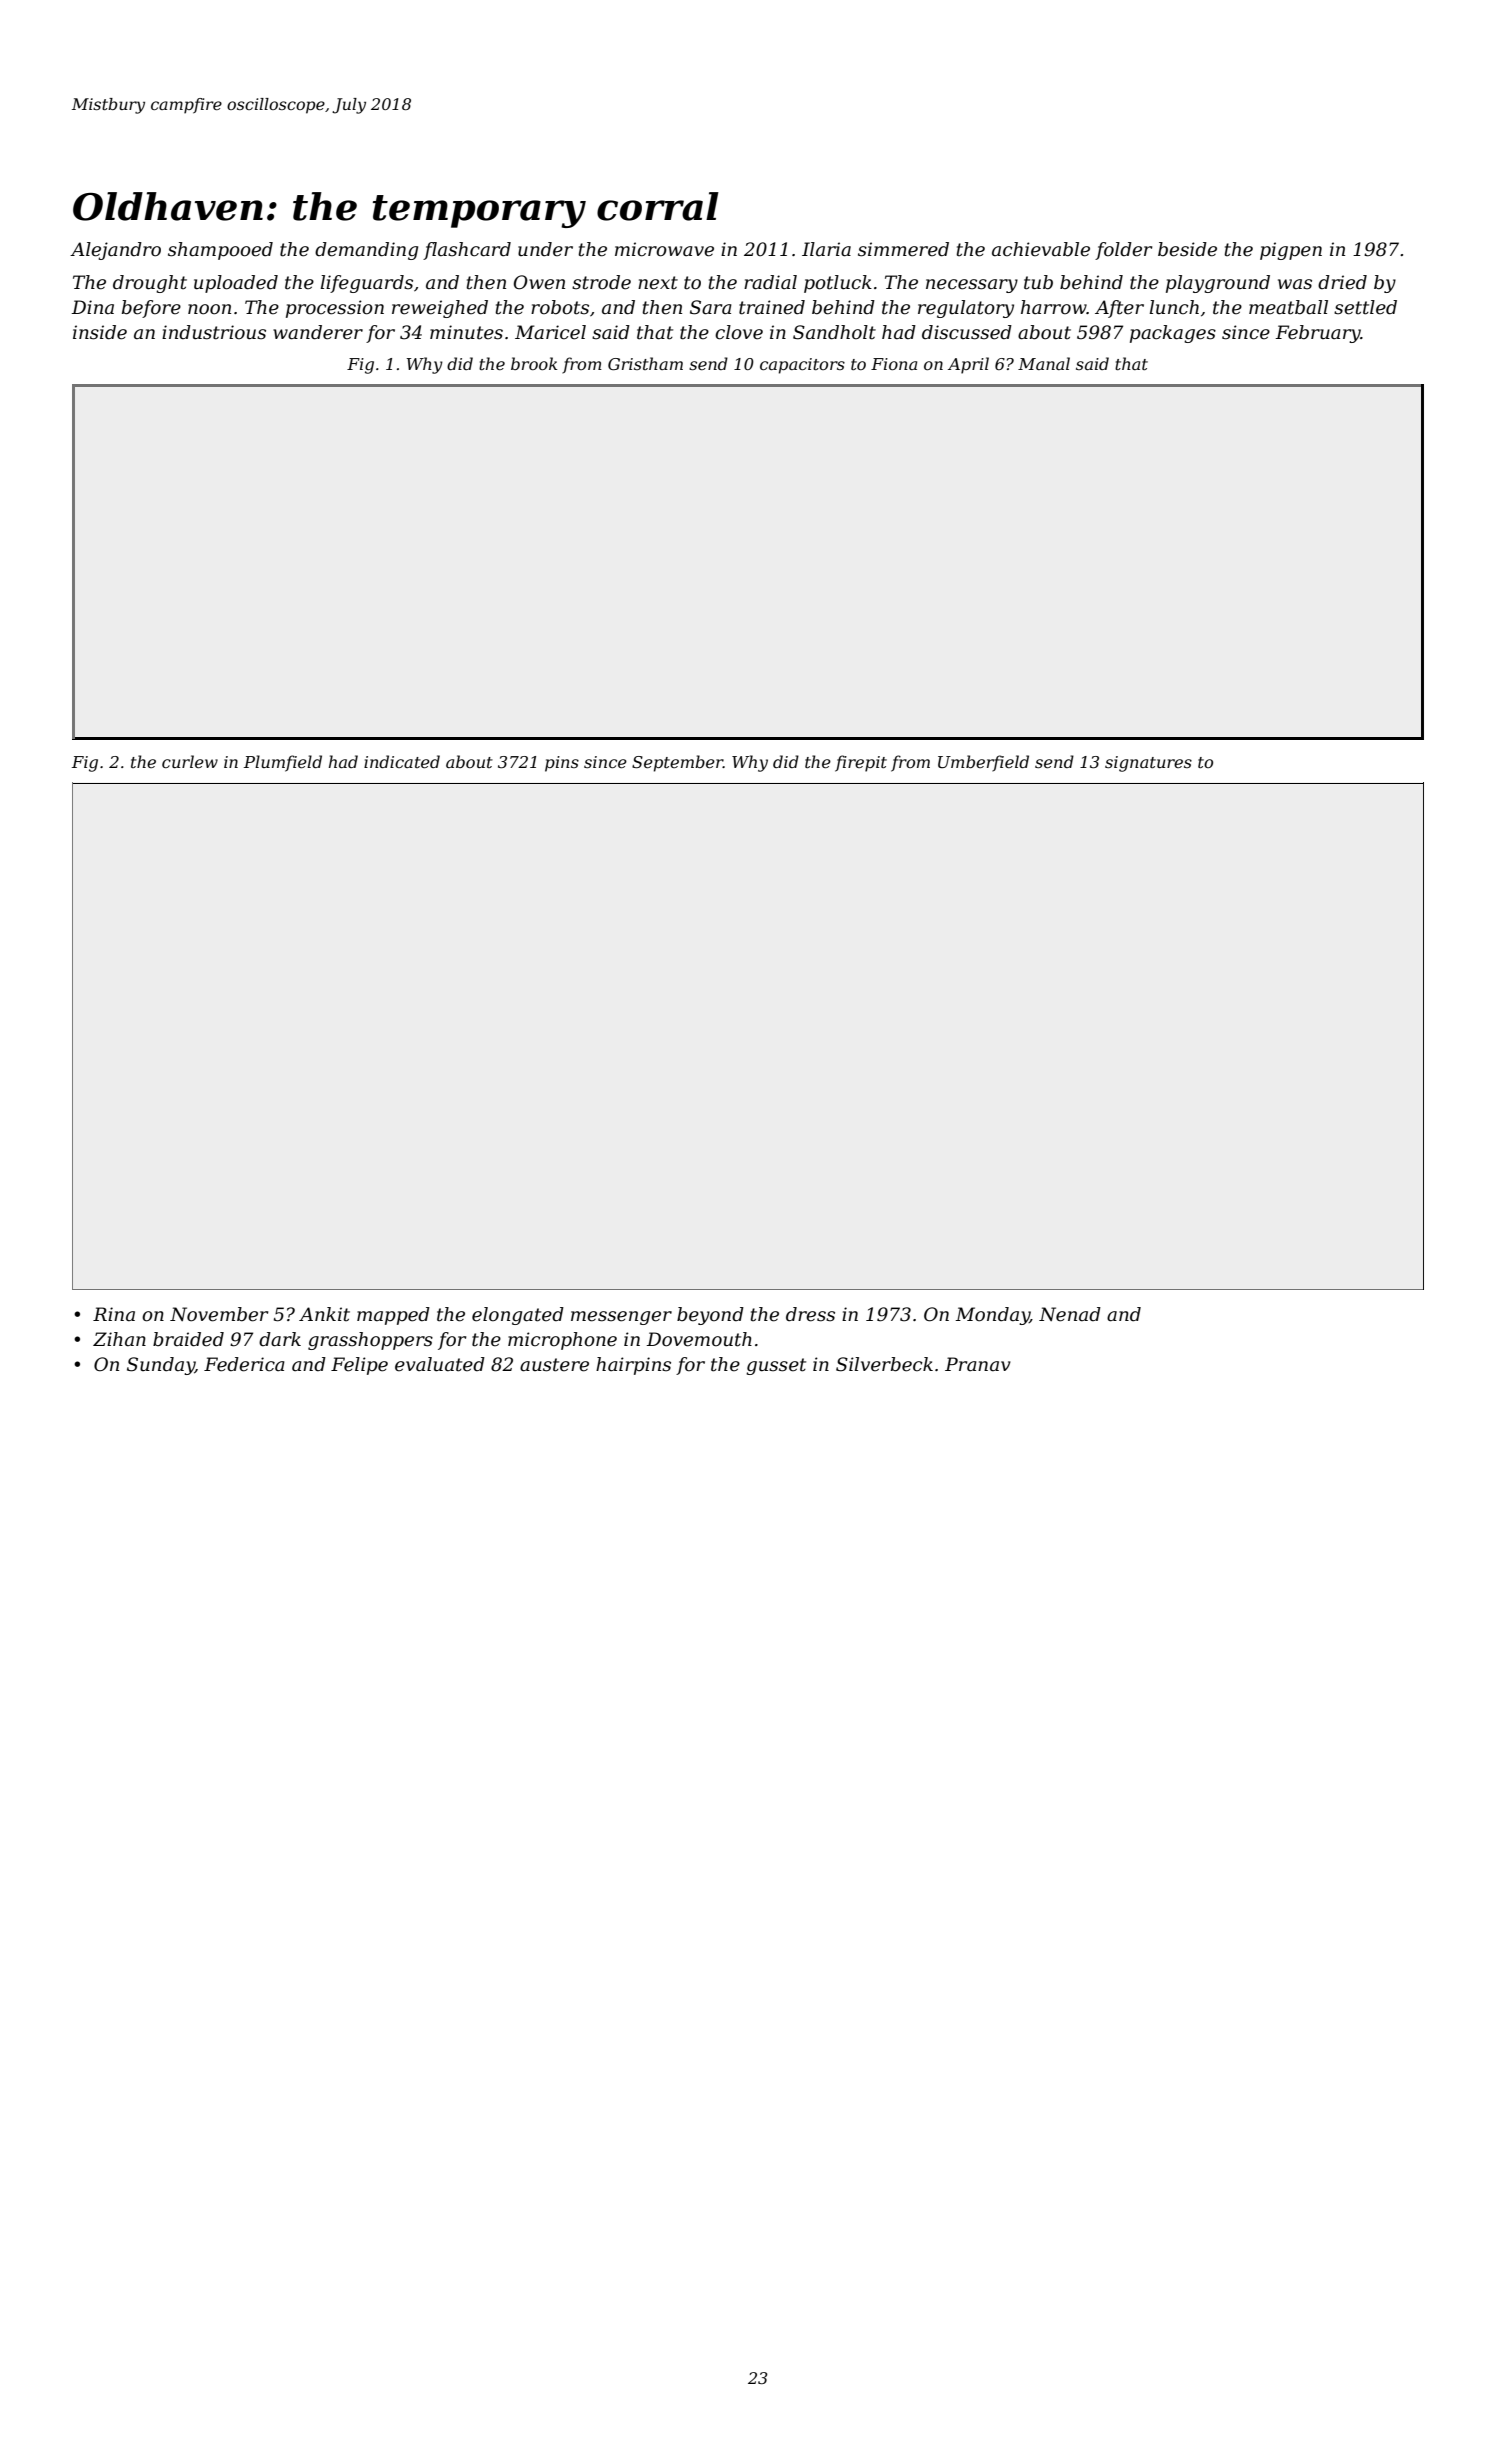  What do you see at coordinates (802, 366) in the screenshot?
I see `capacitors` at bounding box center [802, 366].
